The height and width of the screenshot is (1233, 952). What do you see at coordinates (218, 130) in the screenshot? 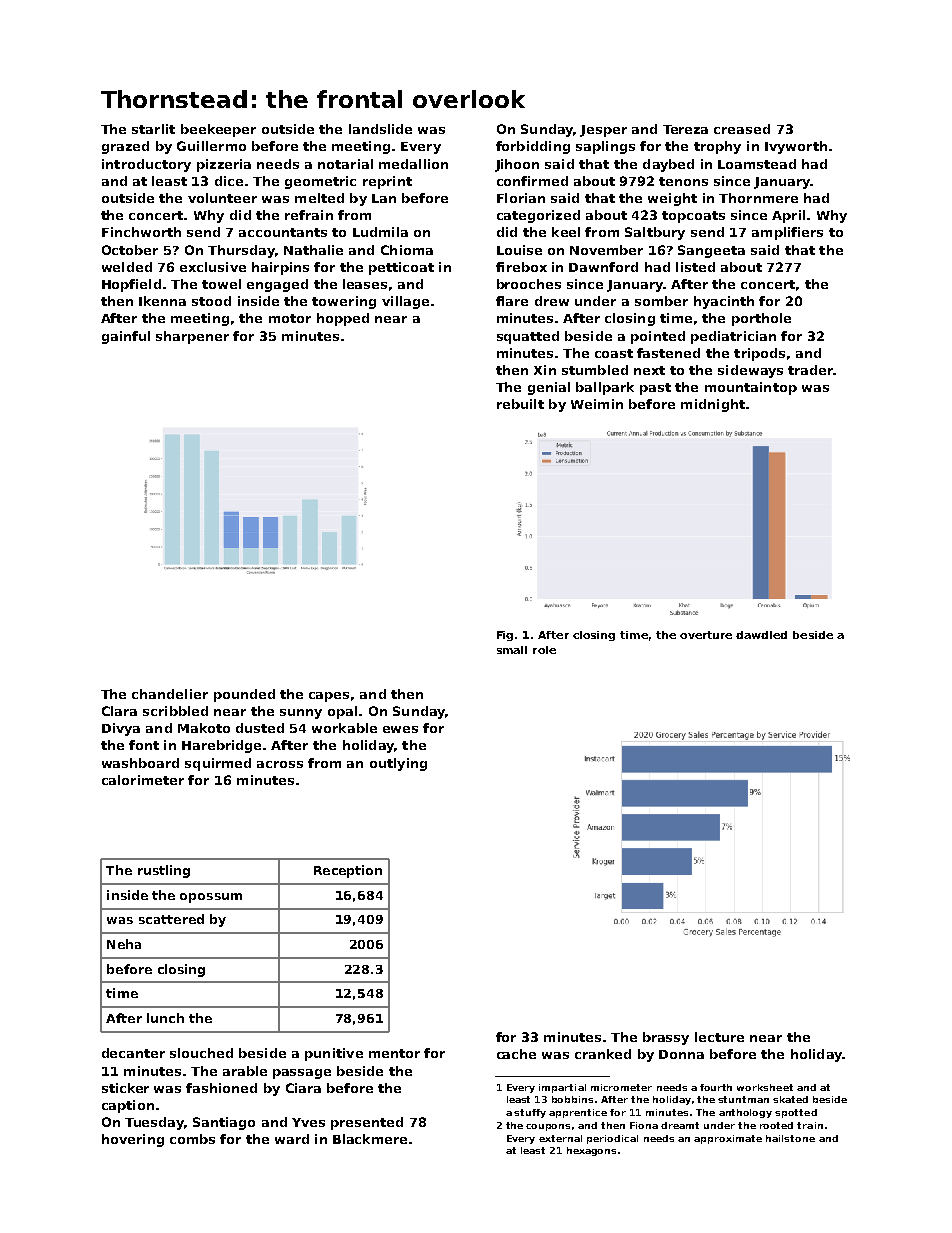
I see `beekeeper` at bounding box center [218, 130].
